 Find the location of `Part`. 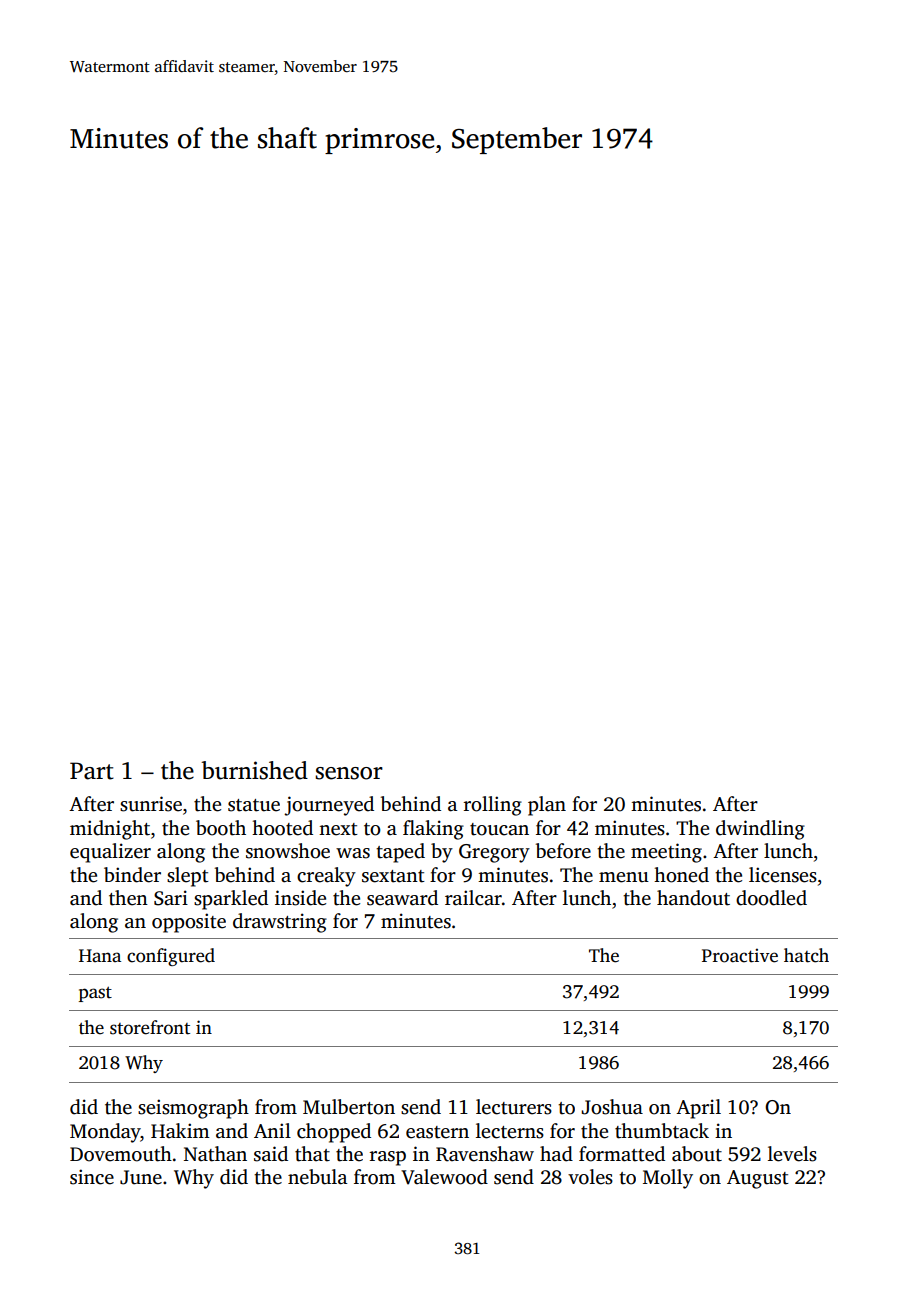

Part is located at coordinates (92, 771).
